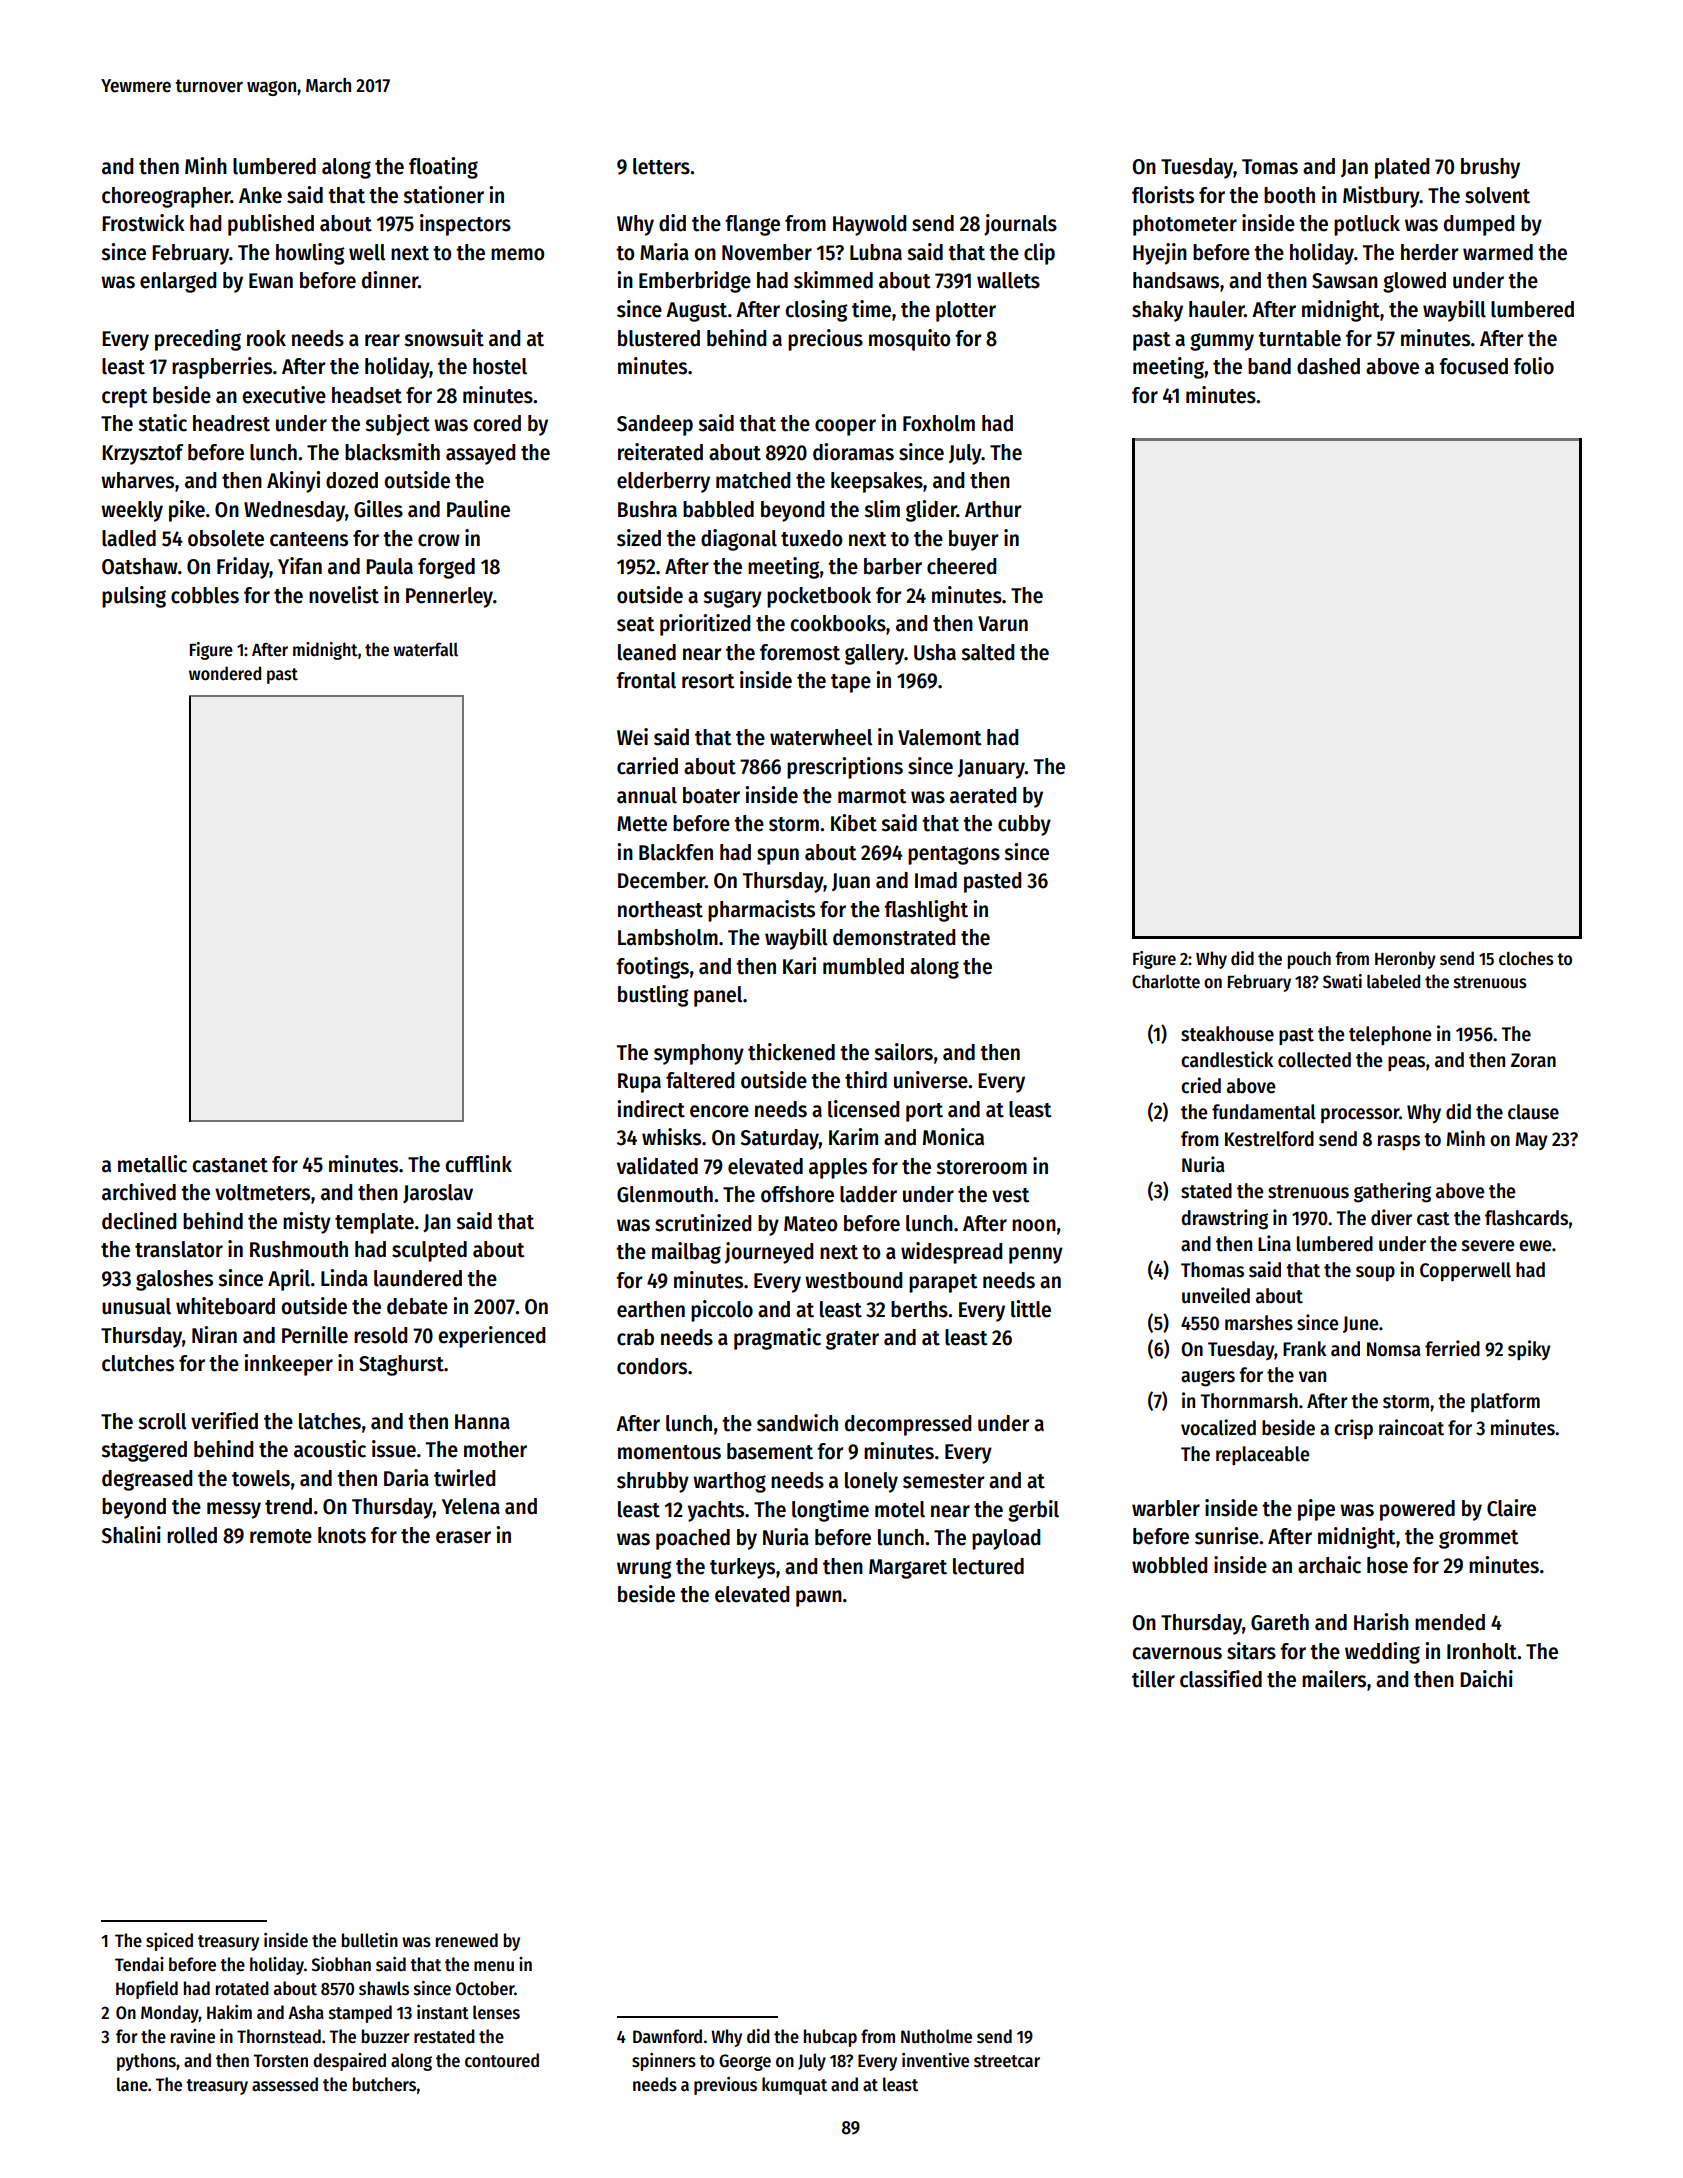 This screenshot has height=2178, width=1683. Describe the element at coordinates (425, 649) in the screenshot. I see `waterfall` at that location.
